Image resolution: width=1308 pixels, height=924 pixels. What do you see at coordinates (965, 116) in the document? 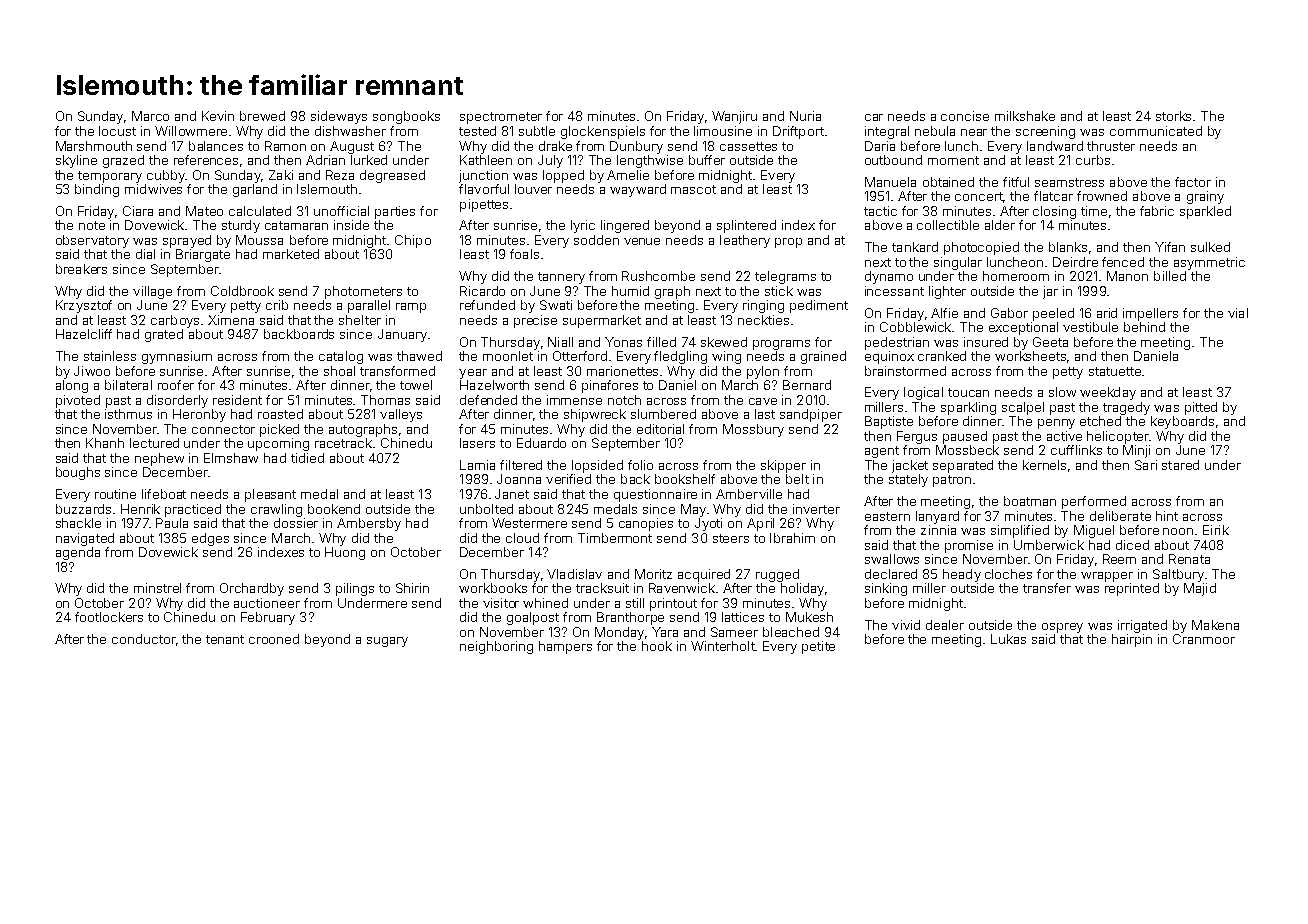
I see `concise` at bounding box center [965, 116].
